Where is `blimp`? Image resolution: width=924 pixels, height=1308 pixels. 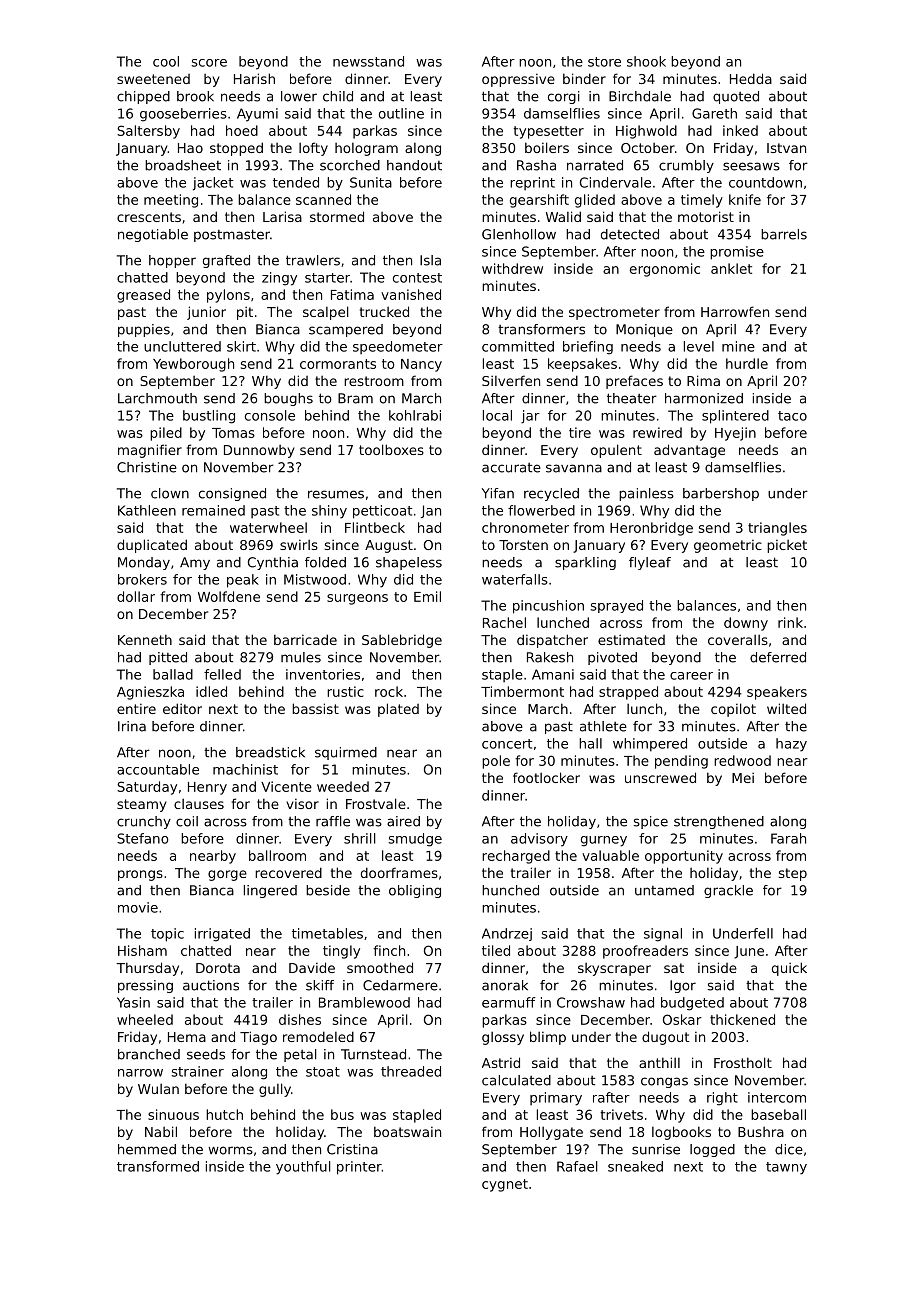 blimp is located at coordinates (548, 1038).
